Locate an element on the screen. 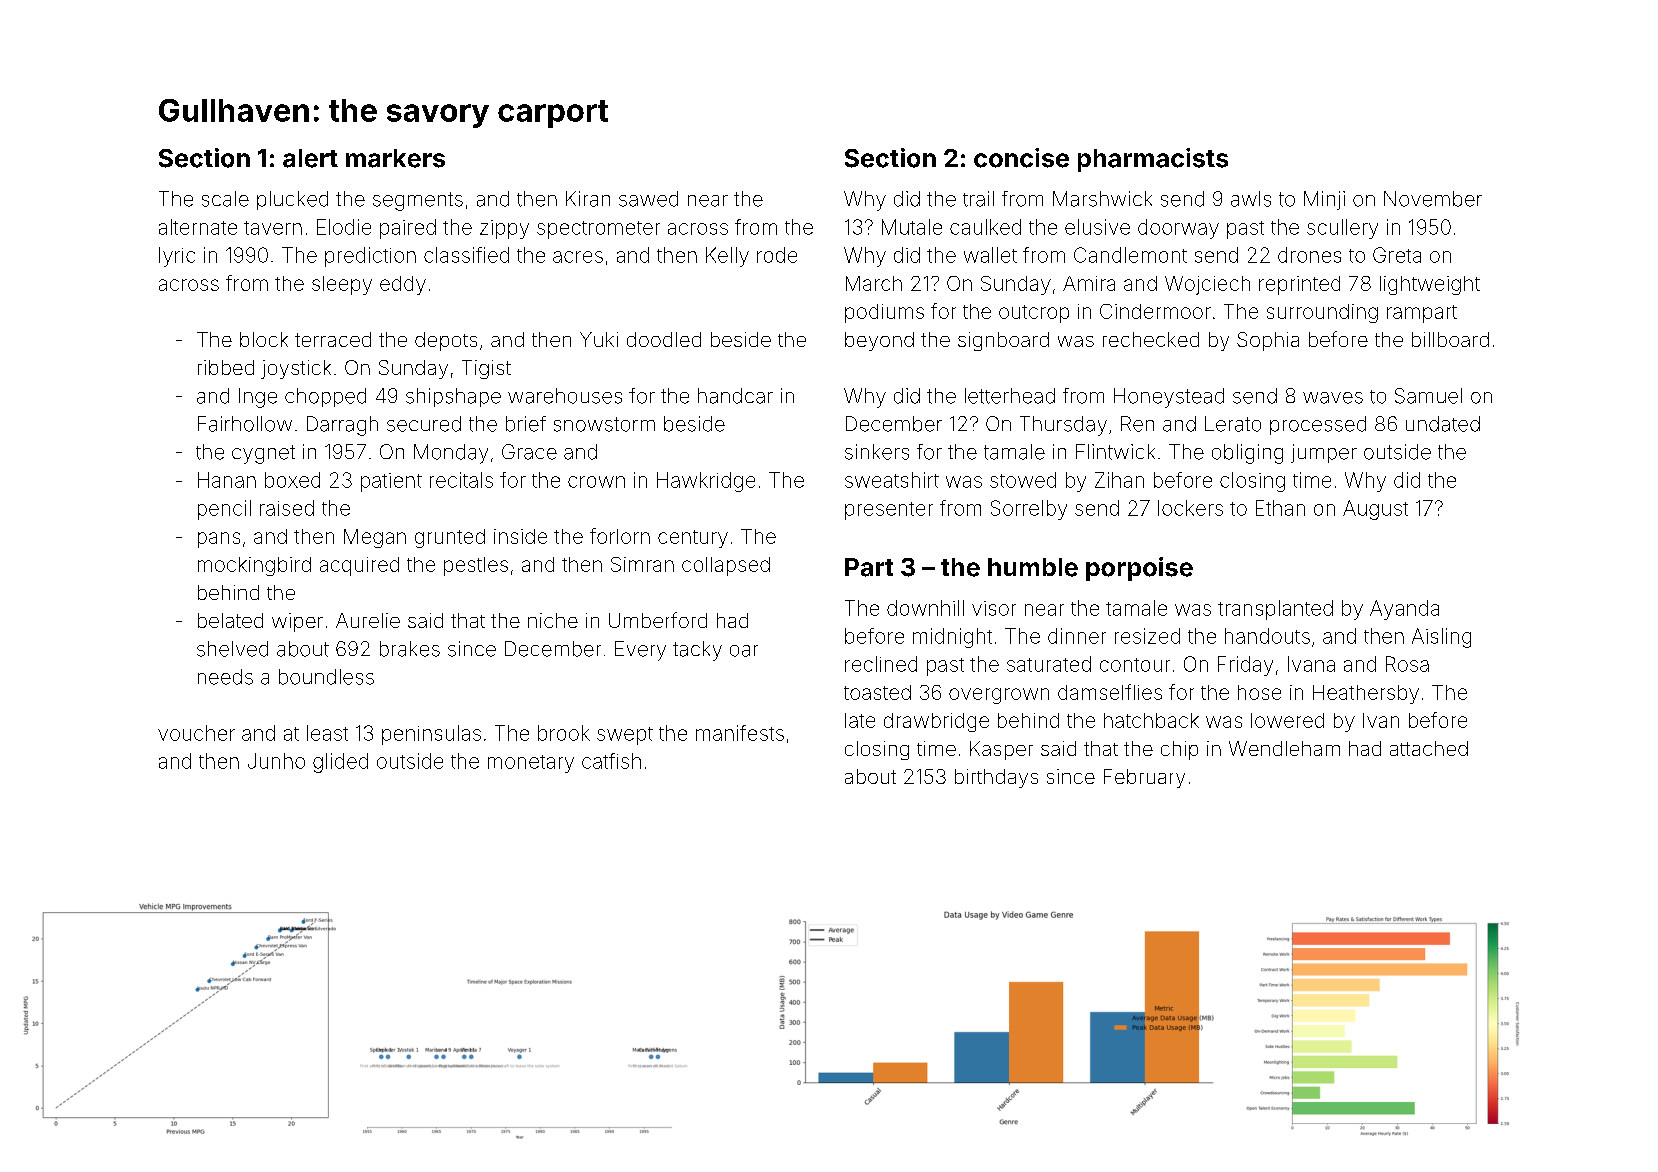 This screenshot has height=1172, width=1658. alternate is located at coordinates (198, 227).
